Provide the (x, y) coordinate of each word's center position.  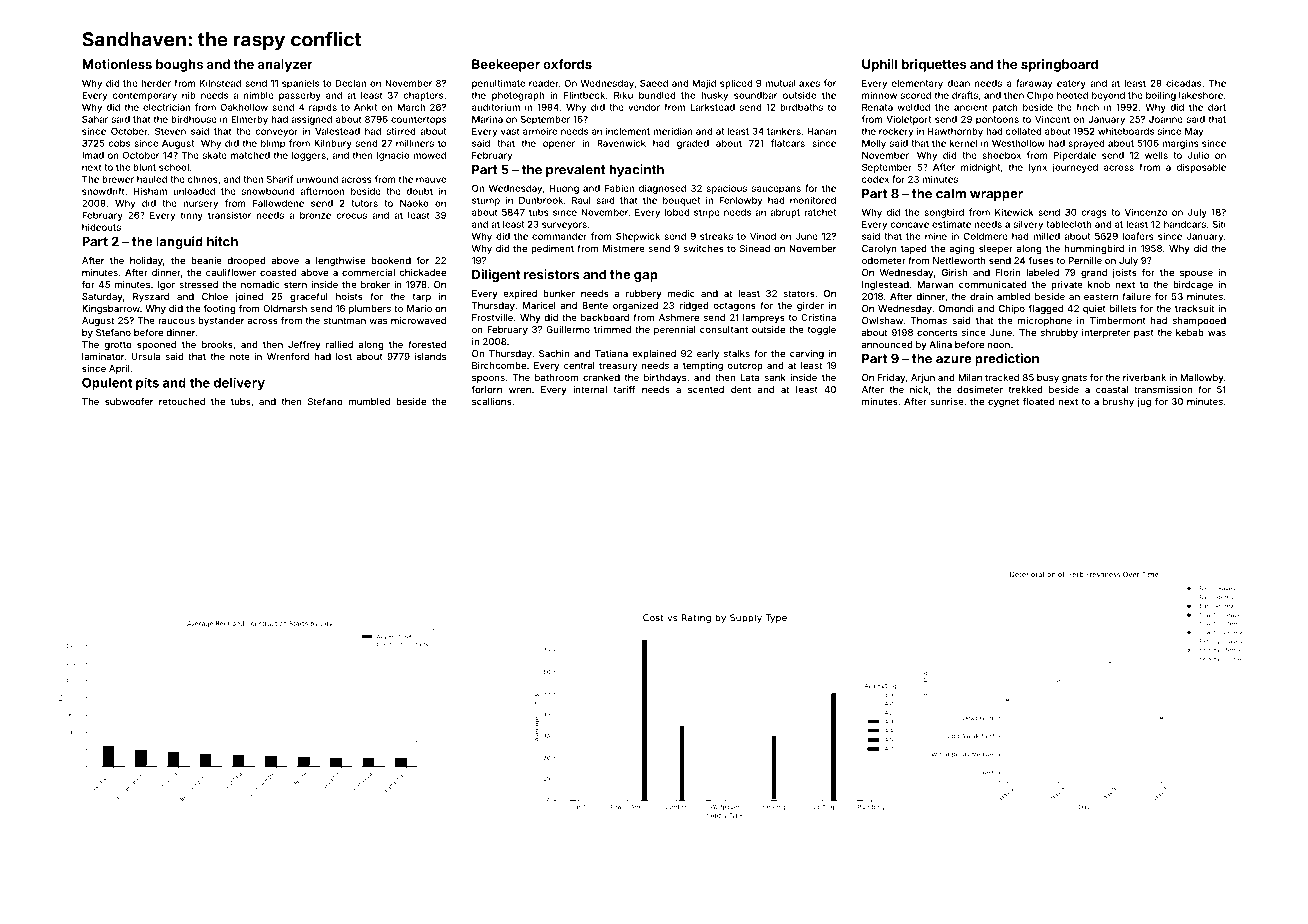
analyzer (285, 65)
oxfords (567, 64)
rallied (339, 344)
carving (807, 354)
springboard (1059, 65)
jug (1144, 402)
